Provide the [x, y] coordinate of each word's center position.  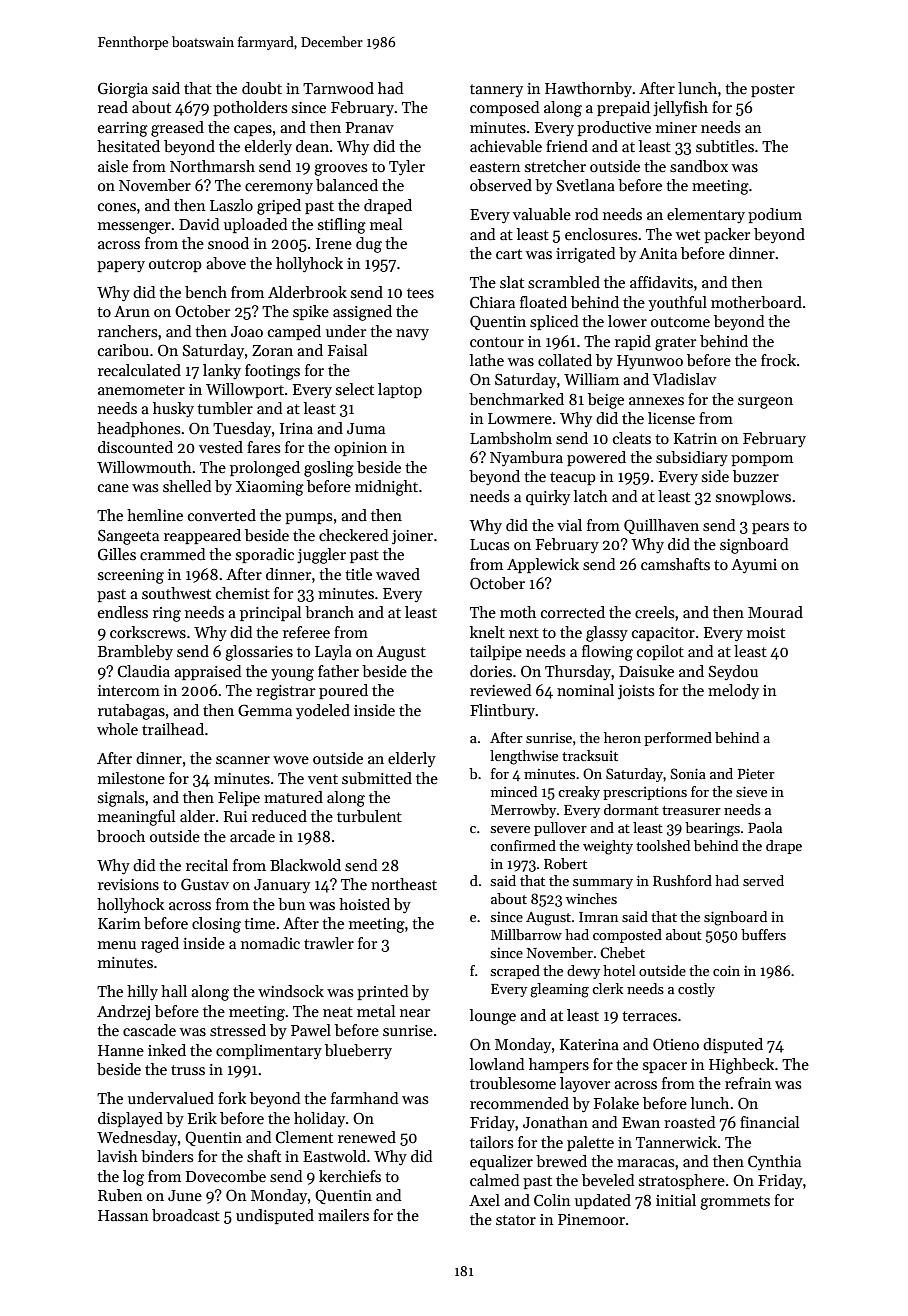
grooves [340, 170]
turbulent [369, 816]
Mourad [775, 612]
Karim [119, 923]
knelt [487, 632]
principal [270, 613]
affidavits [661, 282]
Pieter [756, 774]
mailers [343, 1215]
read [113, 107]
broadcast [186, 1215]
